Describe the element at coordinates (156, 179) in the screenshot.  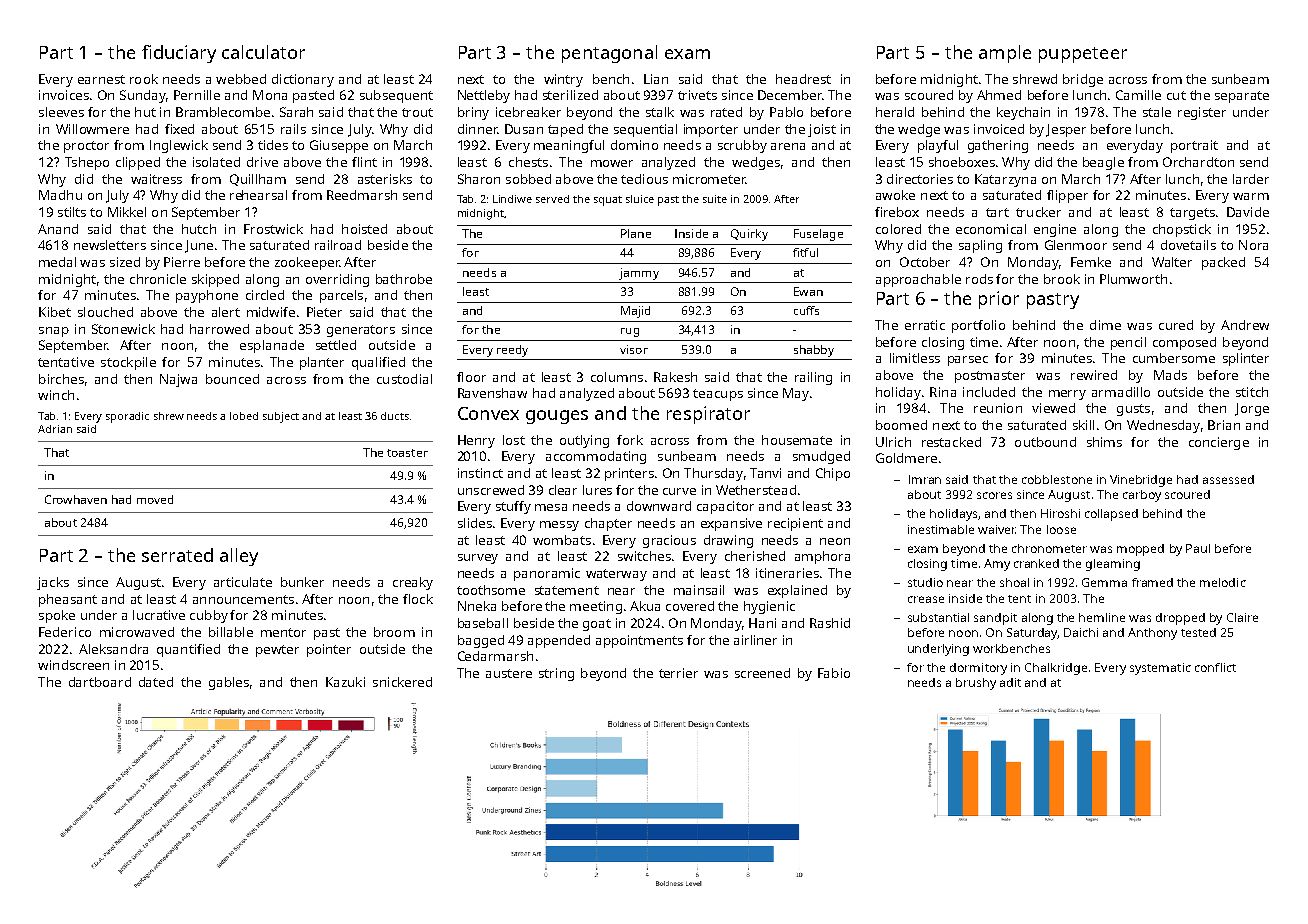
I see `waitress` at that location.
